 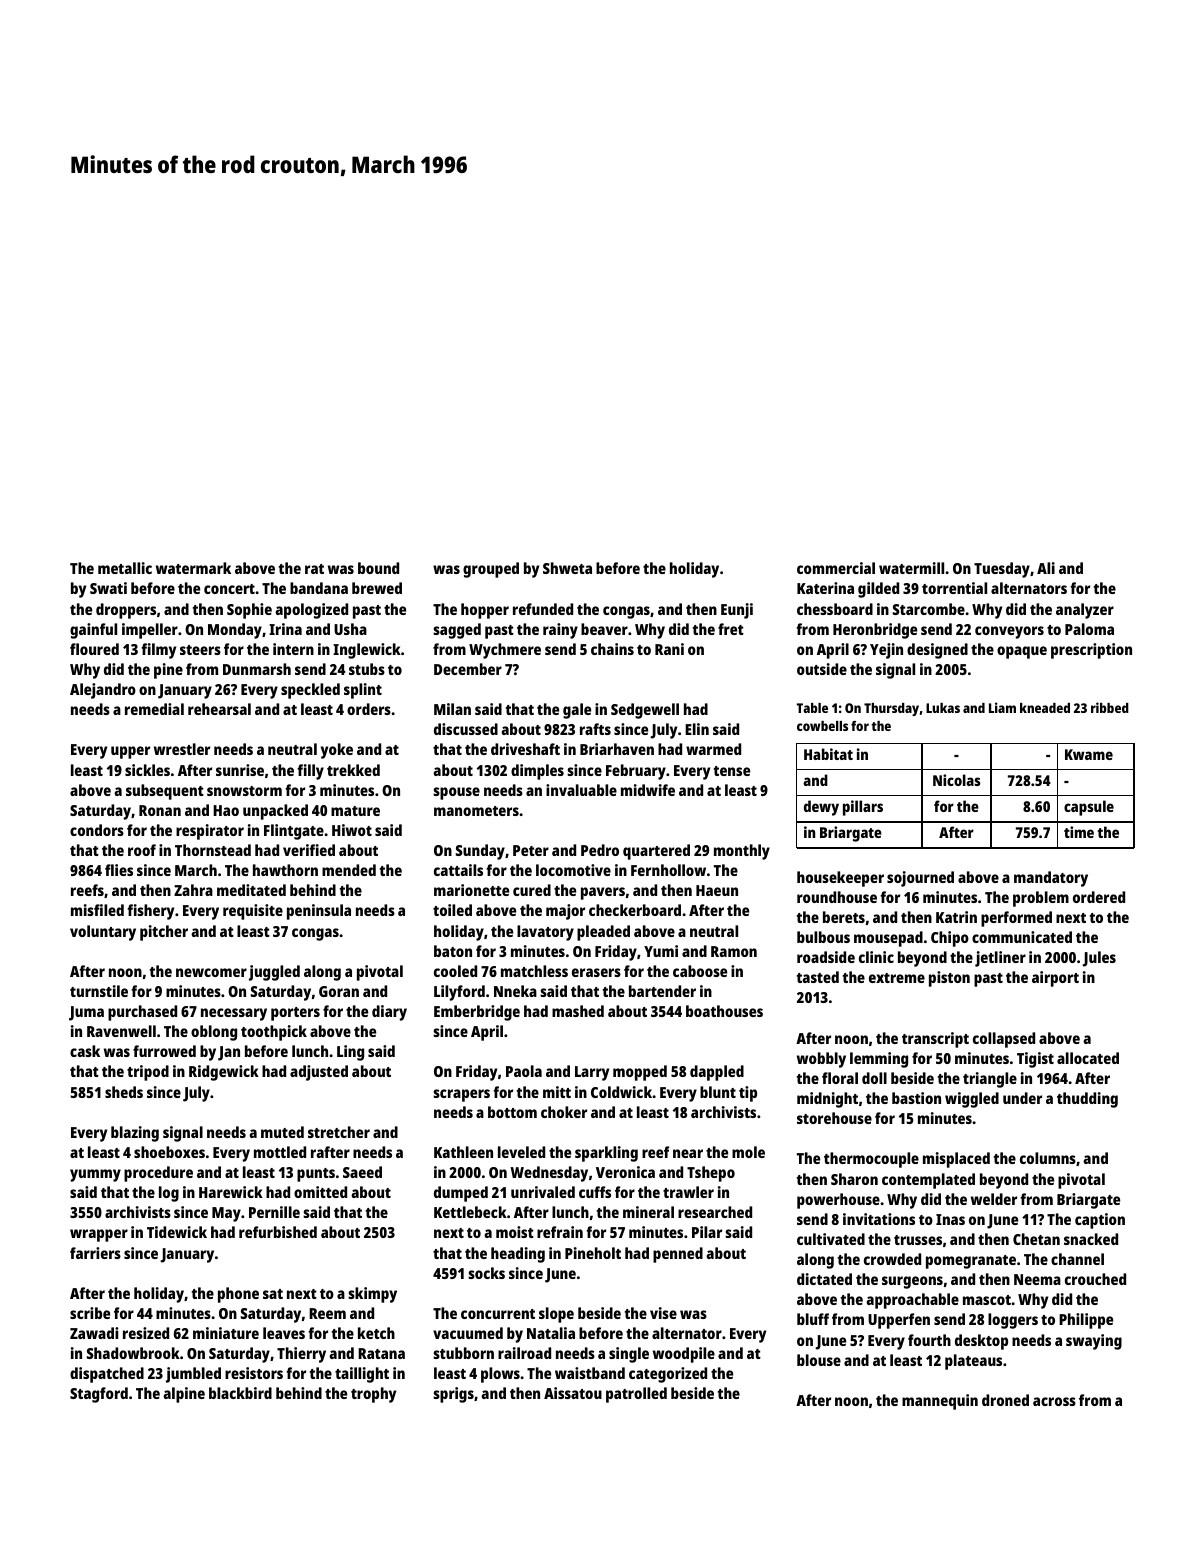 What do you see at coordinates (891, 709) in the document?
I see `Thursday` at bounding box center [891, 709].
